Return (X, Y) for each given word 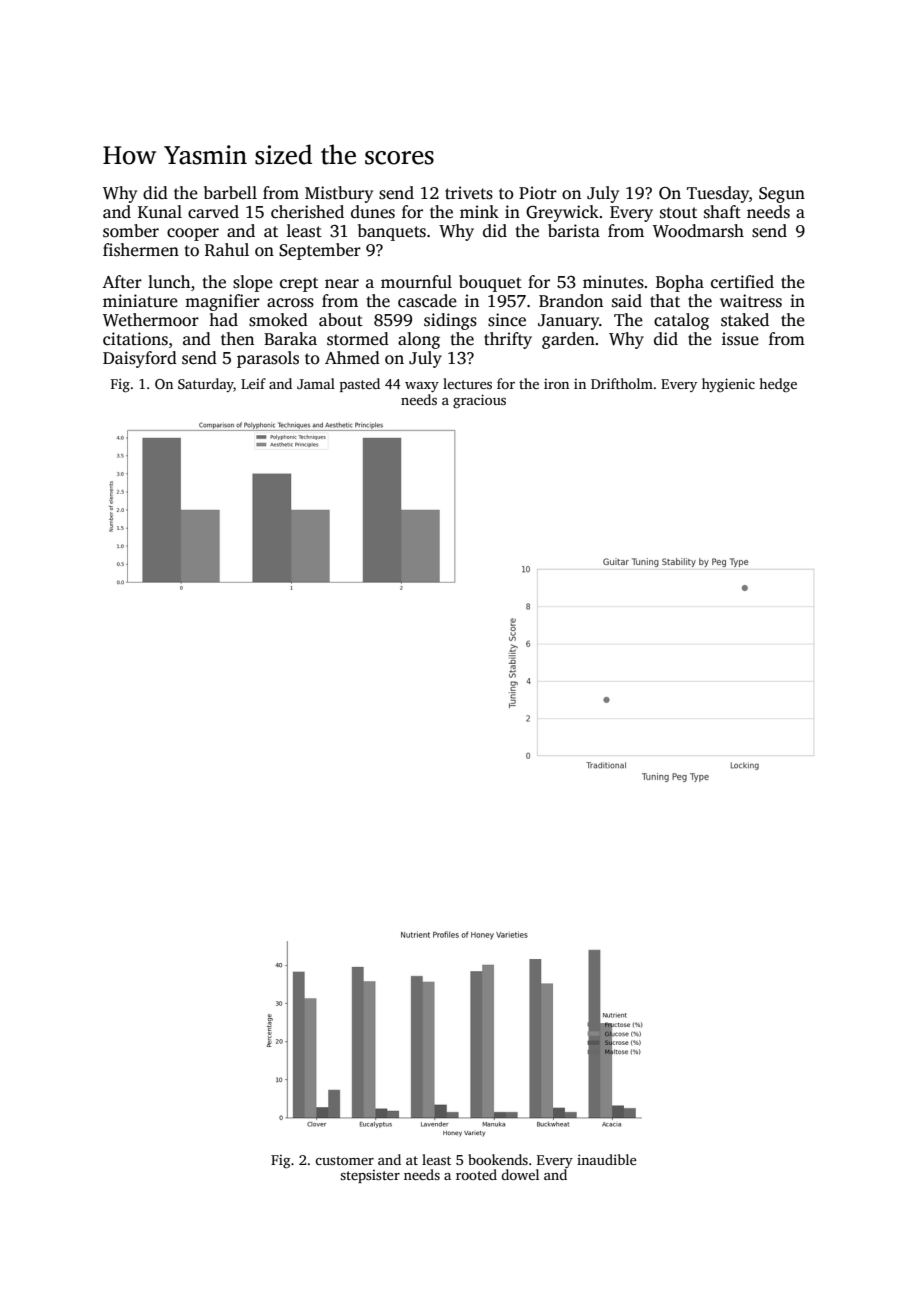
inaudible (607, 1159)
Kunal (160, 211)
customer (345, 1160)
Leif (253, 383)
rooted (476, 1174)
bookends (498, 1159)
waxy (422, 387)
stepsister (370, 1176)
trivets (469, 193)
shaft (722, 212)
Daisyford (140, 359)
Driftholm (622, 383)
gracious (479, 401)
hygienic (728, 385)
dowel (520, 1174)
